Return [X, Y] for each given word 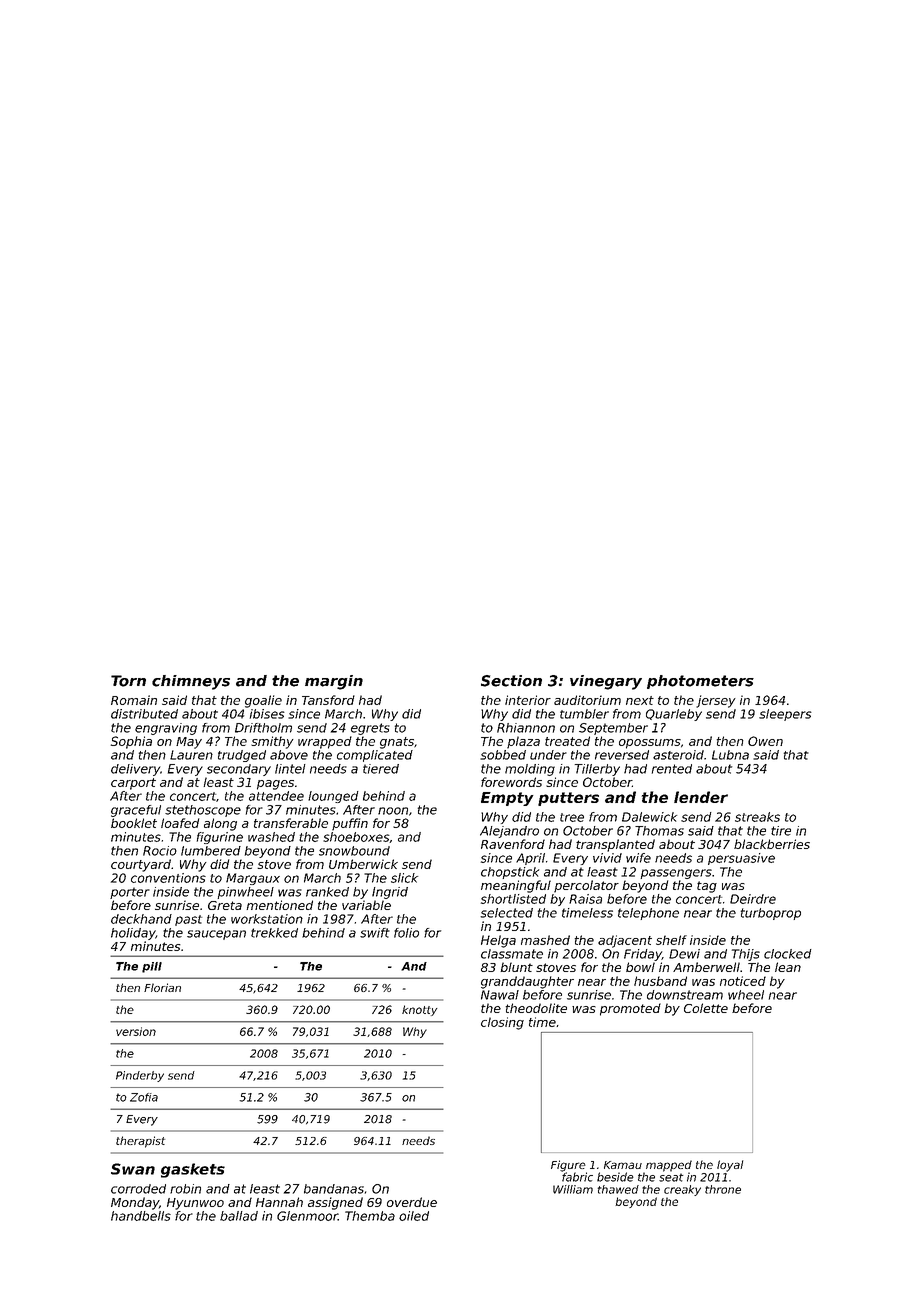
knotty [420, 1010]
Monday [135, 1203]
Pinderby [140, 1076]
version [136, 1031]
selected [506, 913]
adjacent [625, 941]
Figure [568, 1166]
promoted [630, 1009]
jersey [716, 701]
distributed [144, 714]
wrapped [325, 742]
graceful [136, 811]
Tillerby [597, 770]
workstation [267, 919]
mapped [669, 1166]
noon [393, 811]
